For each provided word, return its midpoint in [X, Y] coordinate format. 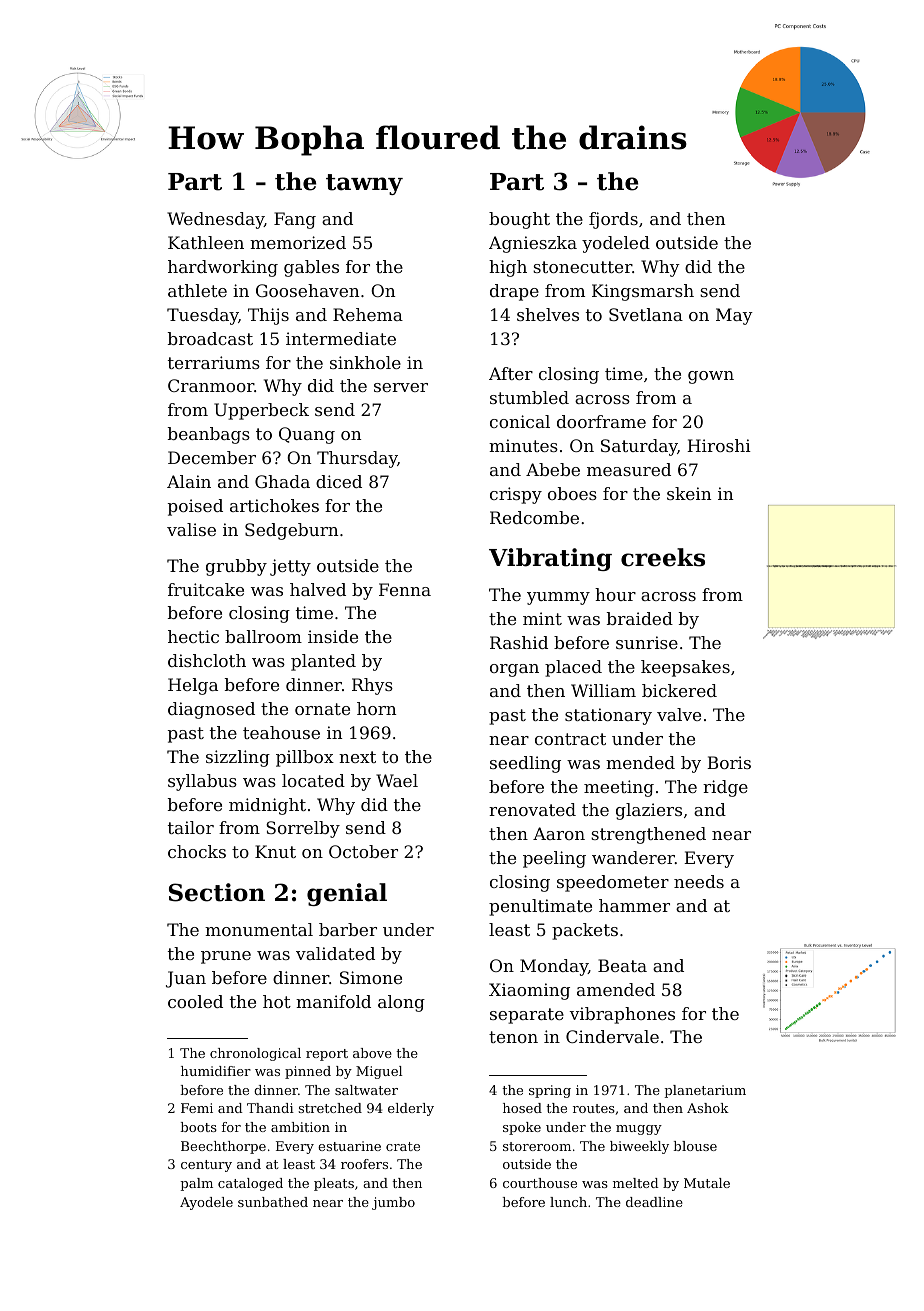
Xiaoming [529, 991]
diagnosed [211, 710]
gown [711, 377]
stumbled [529, 397]
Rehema [368, 314]
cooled [195, 1001]
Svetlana [646, 314]
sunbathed [273, 1202]
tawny [364, 184]
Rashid [519, 642]
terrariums [214, 362]
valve [679, 714]
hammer [634, 905]
